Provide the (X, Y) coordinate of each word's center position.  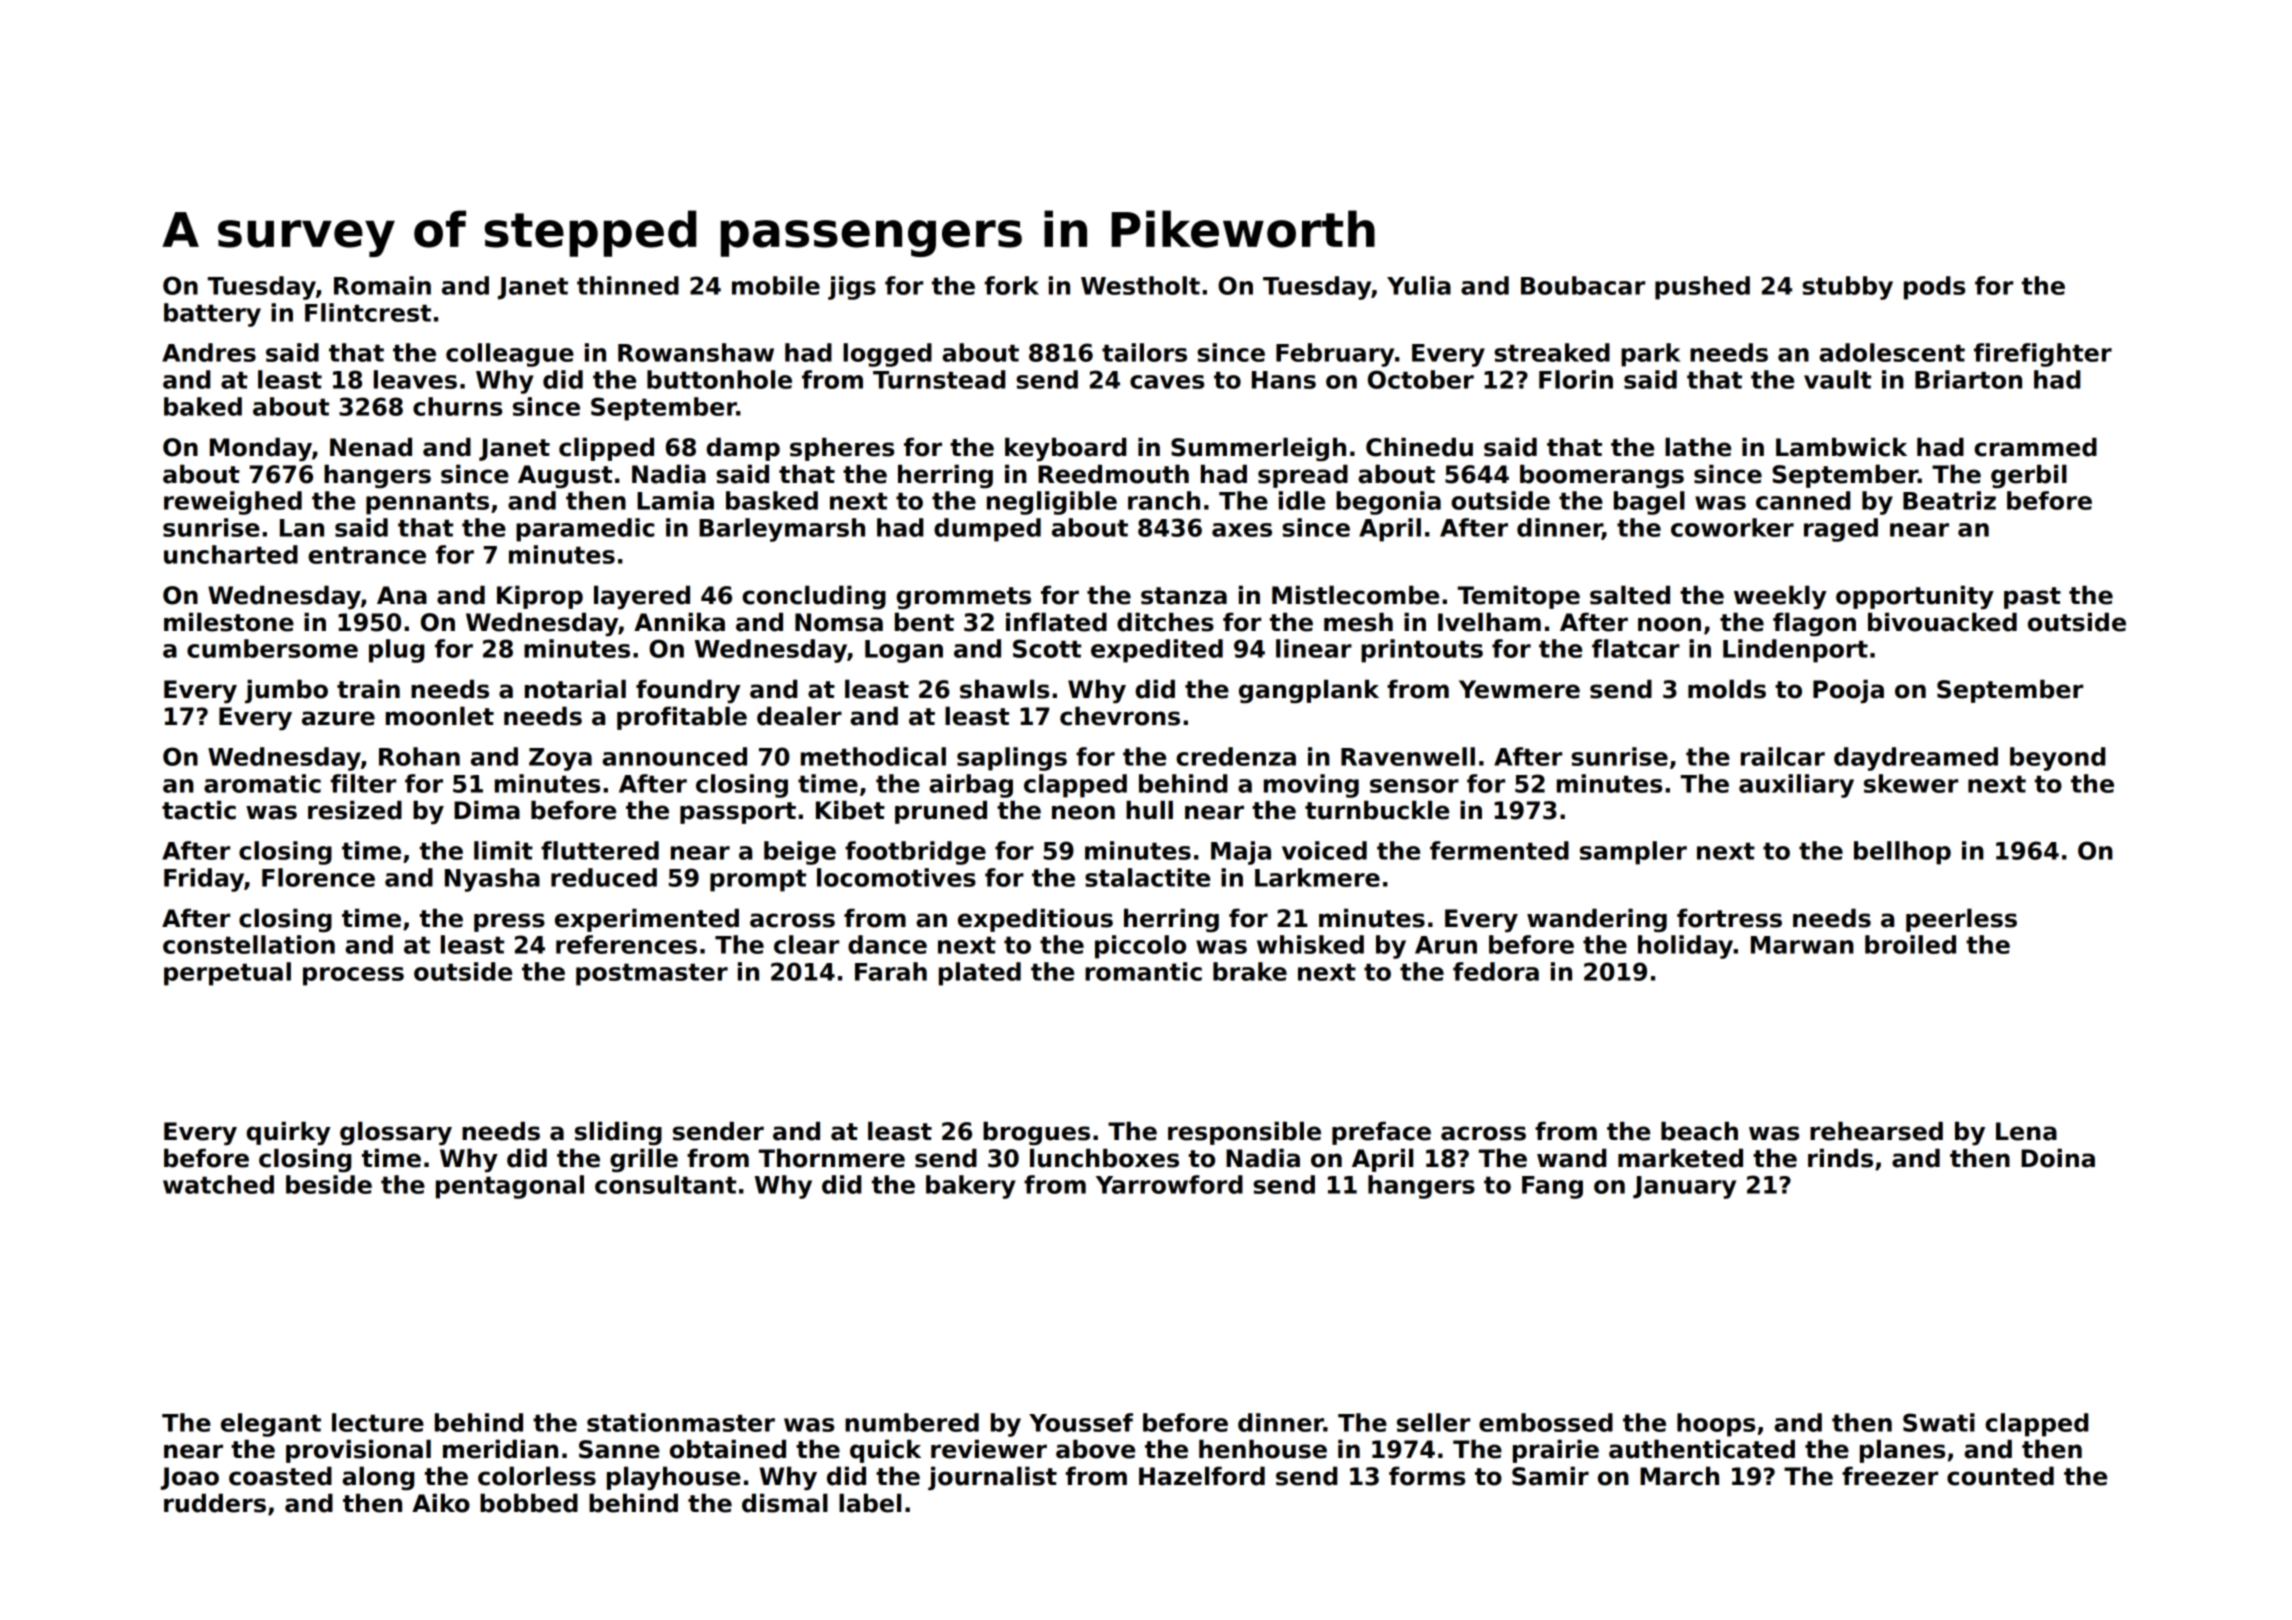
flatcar (1636, 648)
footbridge (915, 853)
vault (1837, 379)
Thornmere (832, 1158)
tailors (1144, 352)
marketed (1680, 1158)
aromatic (262, 783)
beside (329, 1184)
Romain (382, 285)
